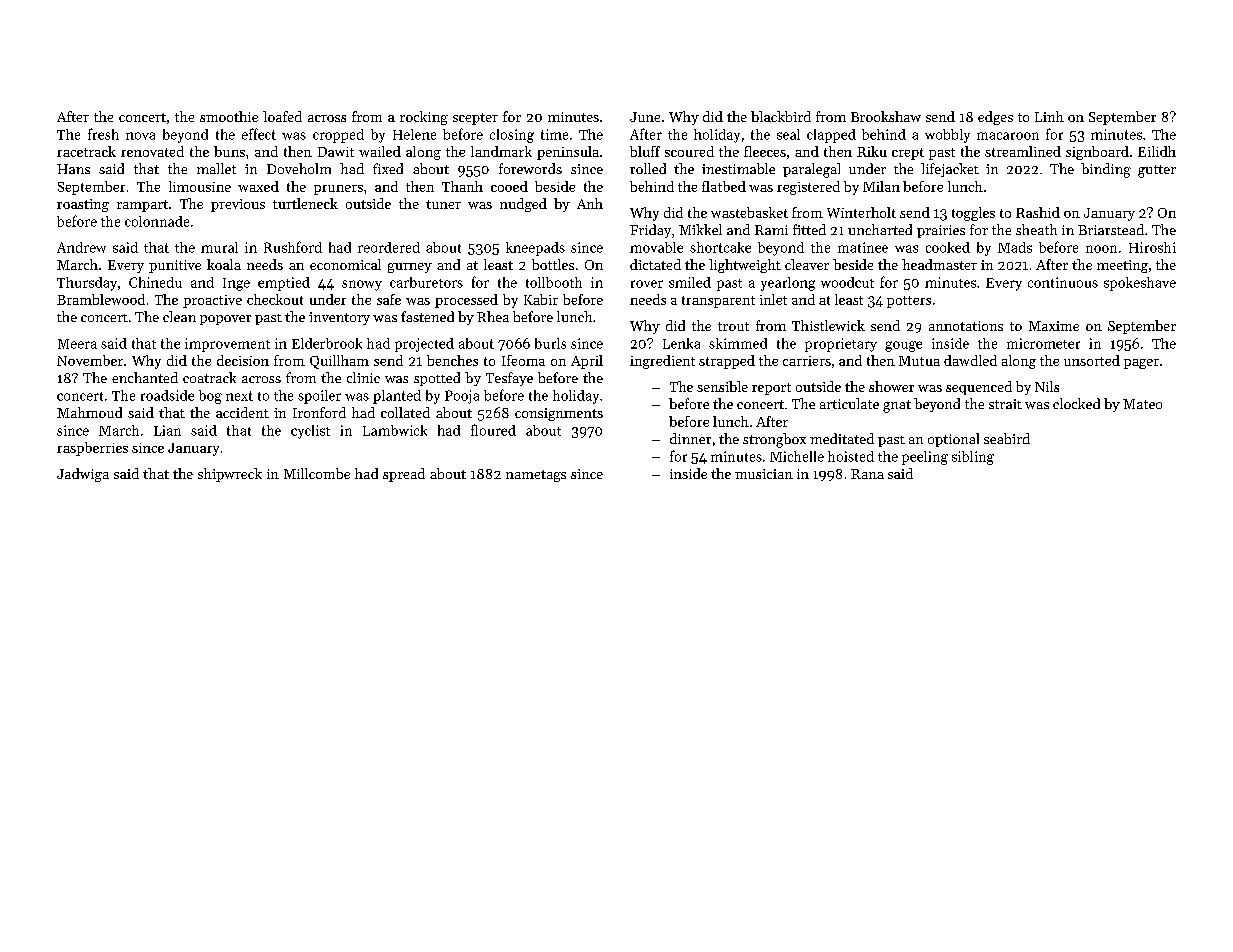 Image resolution: width=1233 pixels, height=952 pixels. Describe the element at coordinates (733, 326) in the document. I see `trout` at that location.
